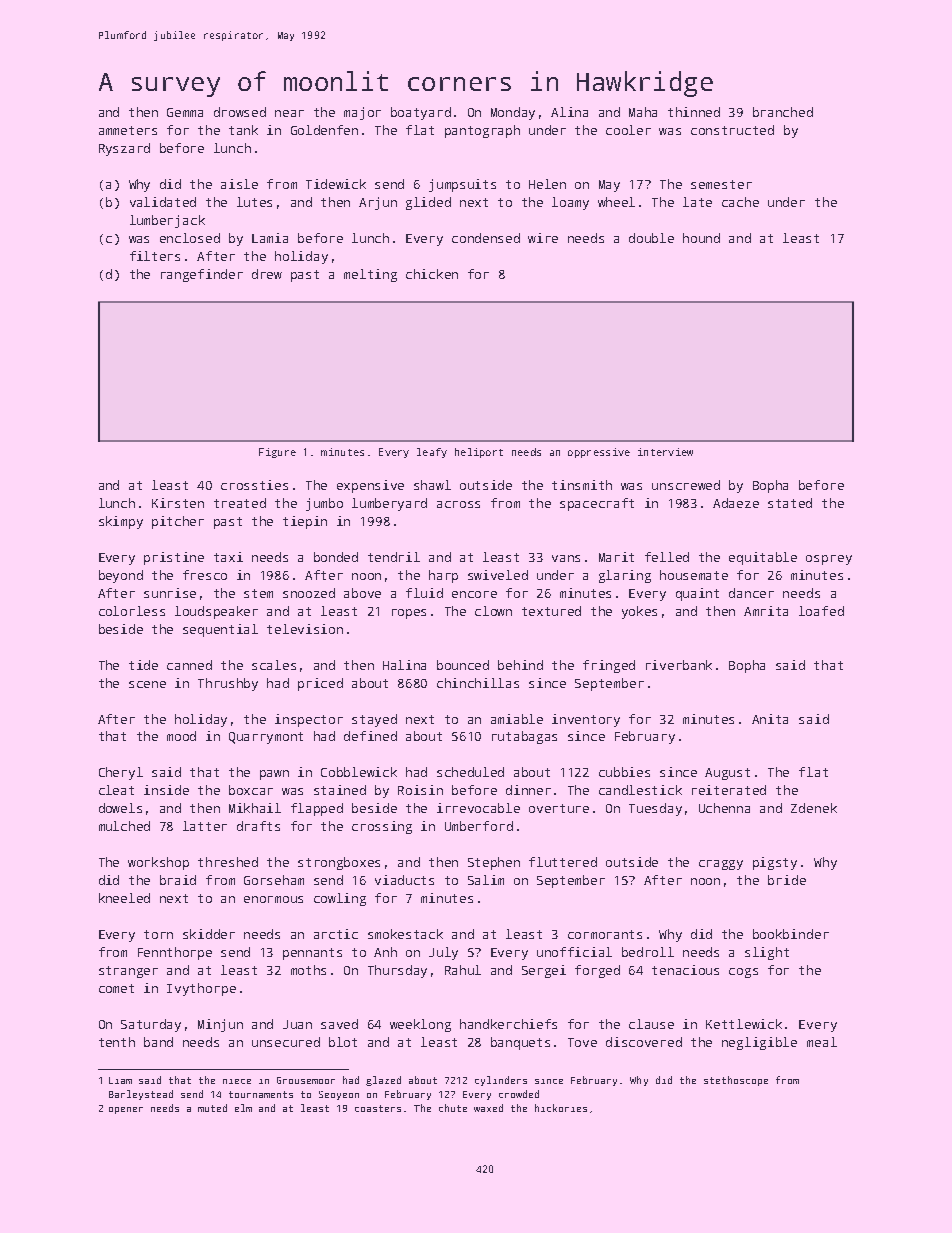  What do you see at coordinates (239, 184) in the screenshot?
I see `aisle` at bounding box center [239, 184].
